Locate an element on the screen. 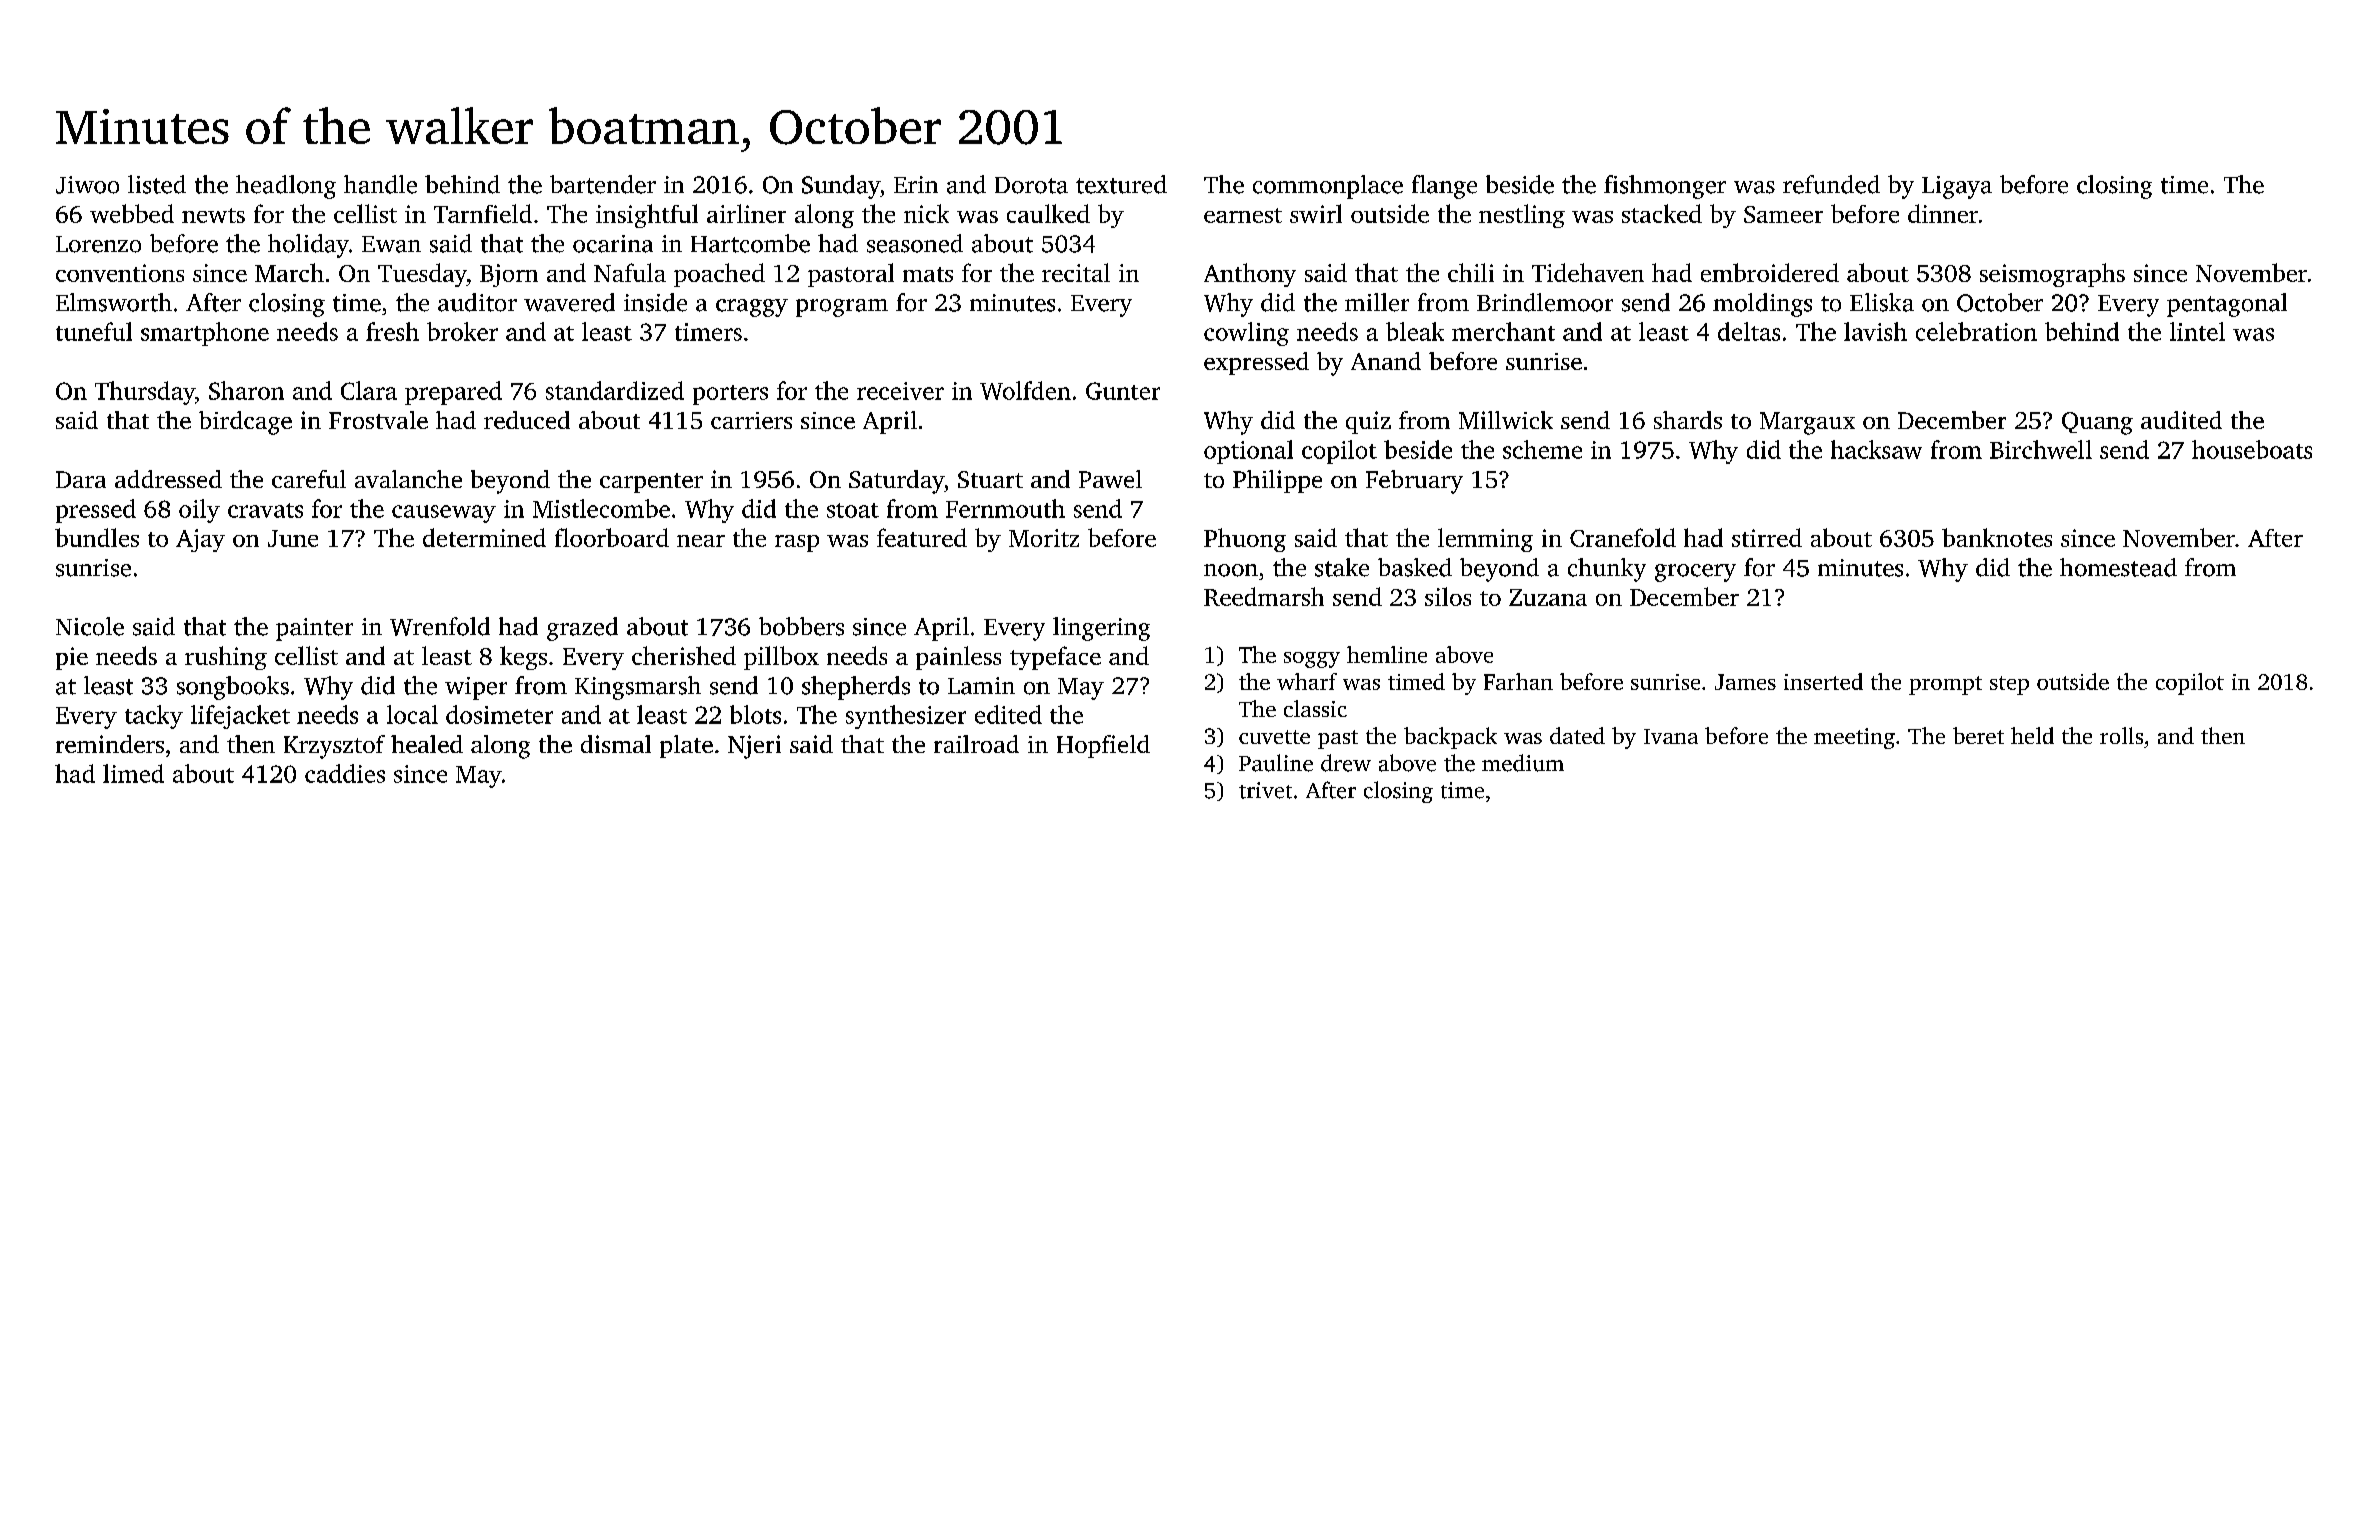  prompt is located at coordinates (1945, 685).
